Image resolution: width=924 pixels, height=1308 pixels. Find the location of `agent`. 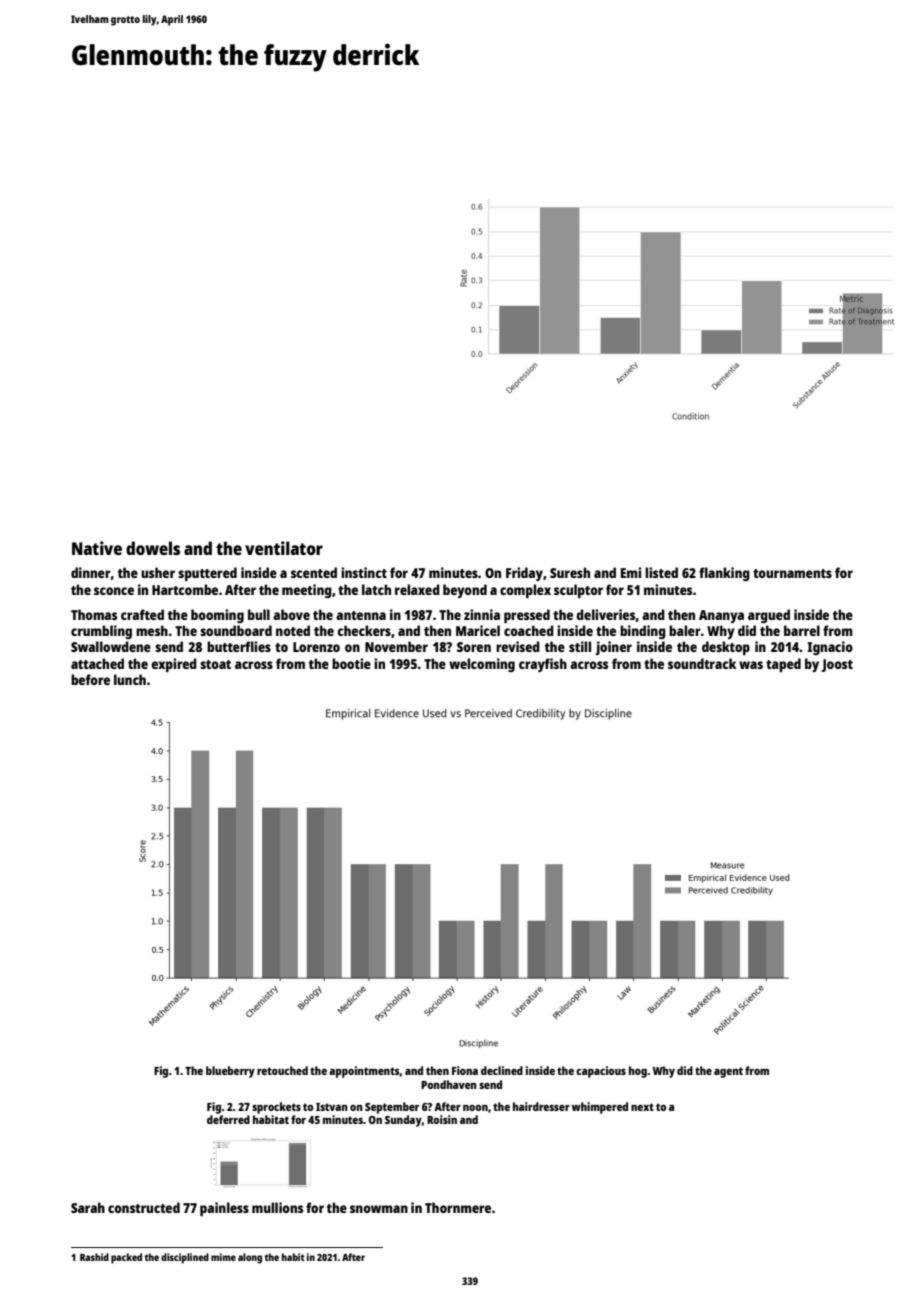

agent is located at coordinates (728, 1072).
